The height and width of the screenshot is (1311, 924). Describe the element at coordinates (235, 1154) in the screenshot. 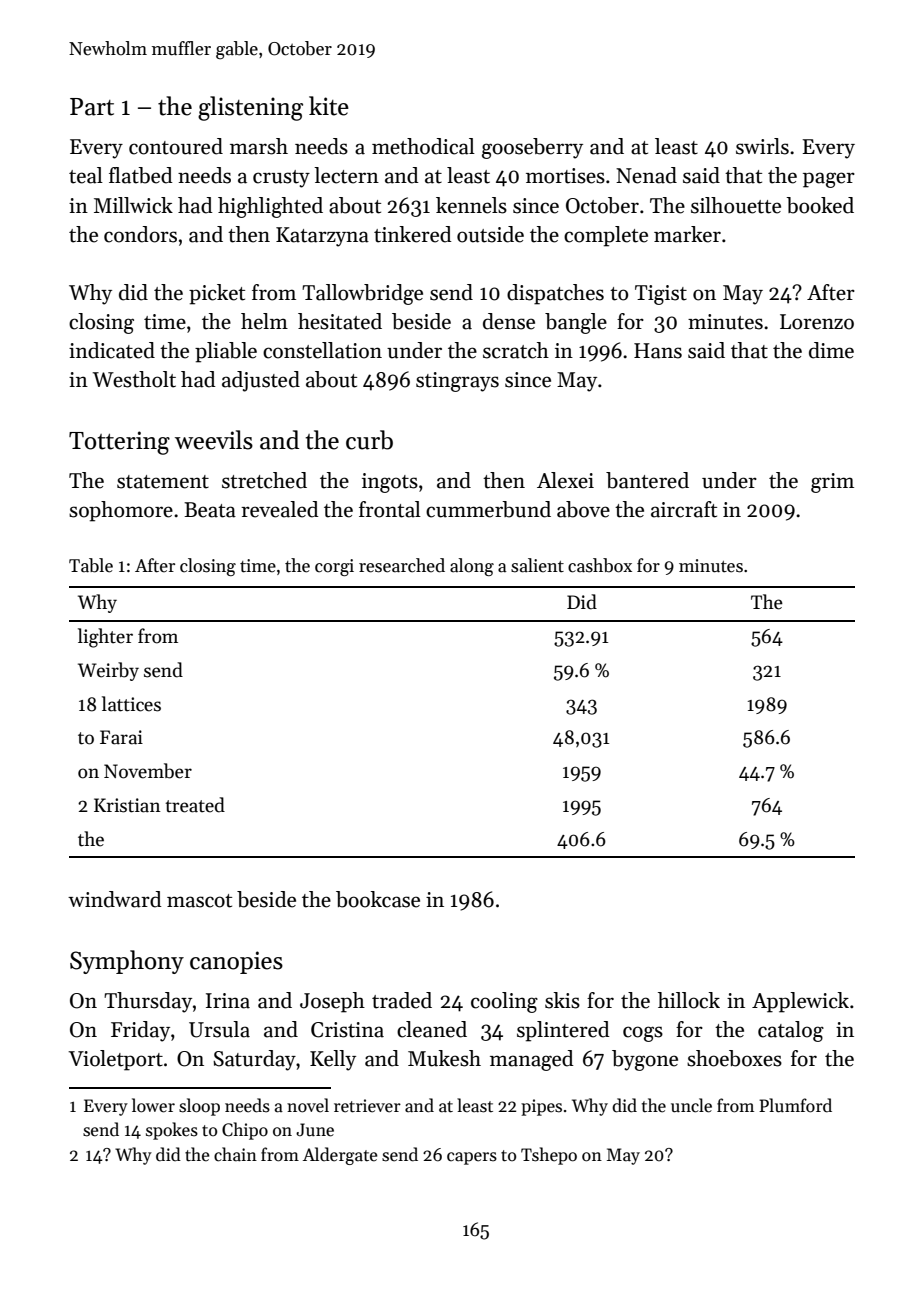

I see `chain` at that location.
